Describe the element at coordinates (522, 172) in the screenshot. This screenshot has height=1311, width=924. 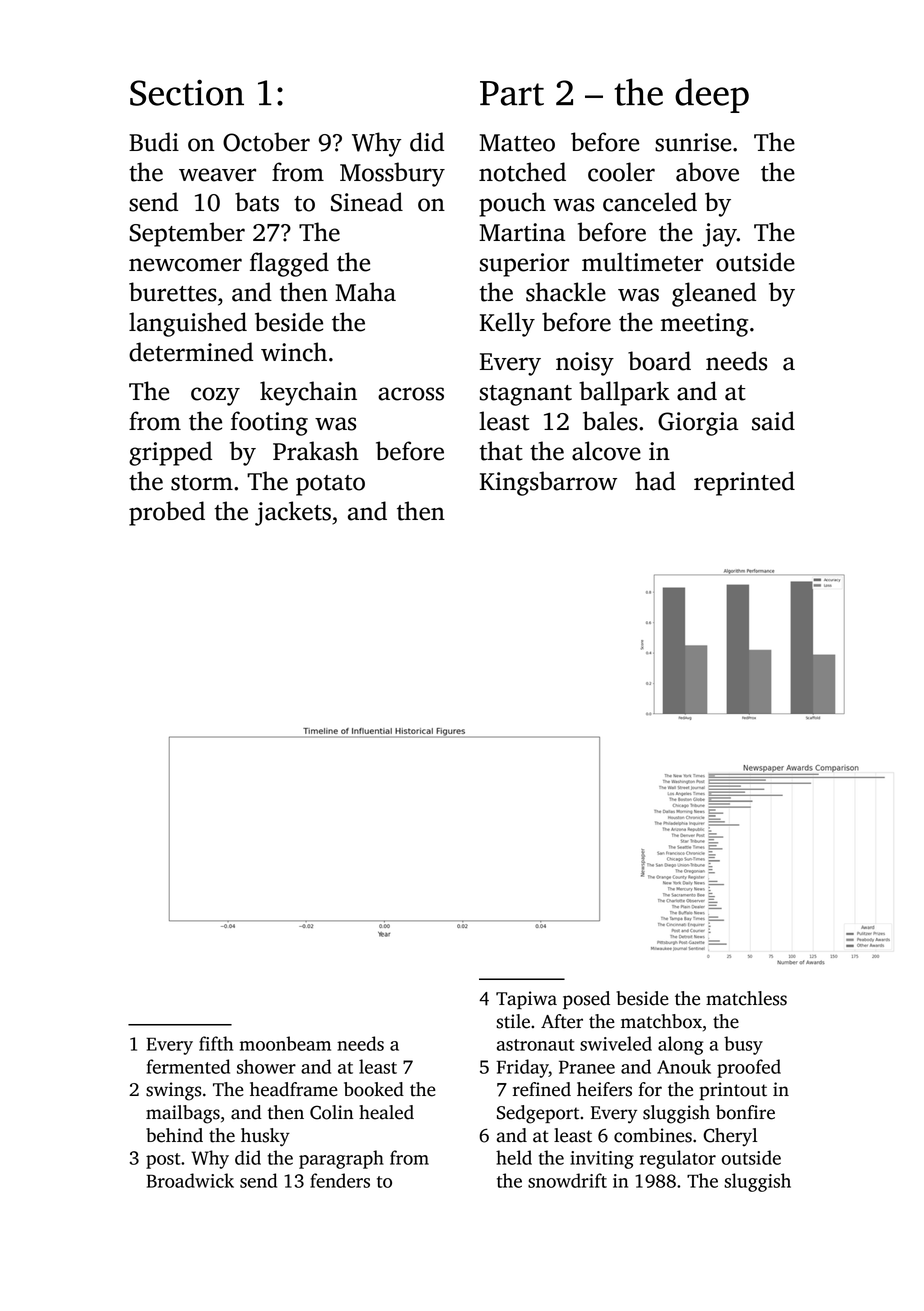
I see `notched` at that location.
